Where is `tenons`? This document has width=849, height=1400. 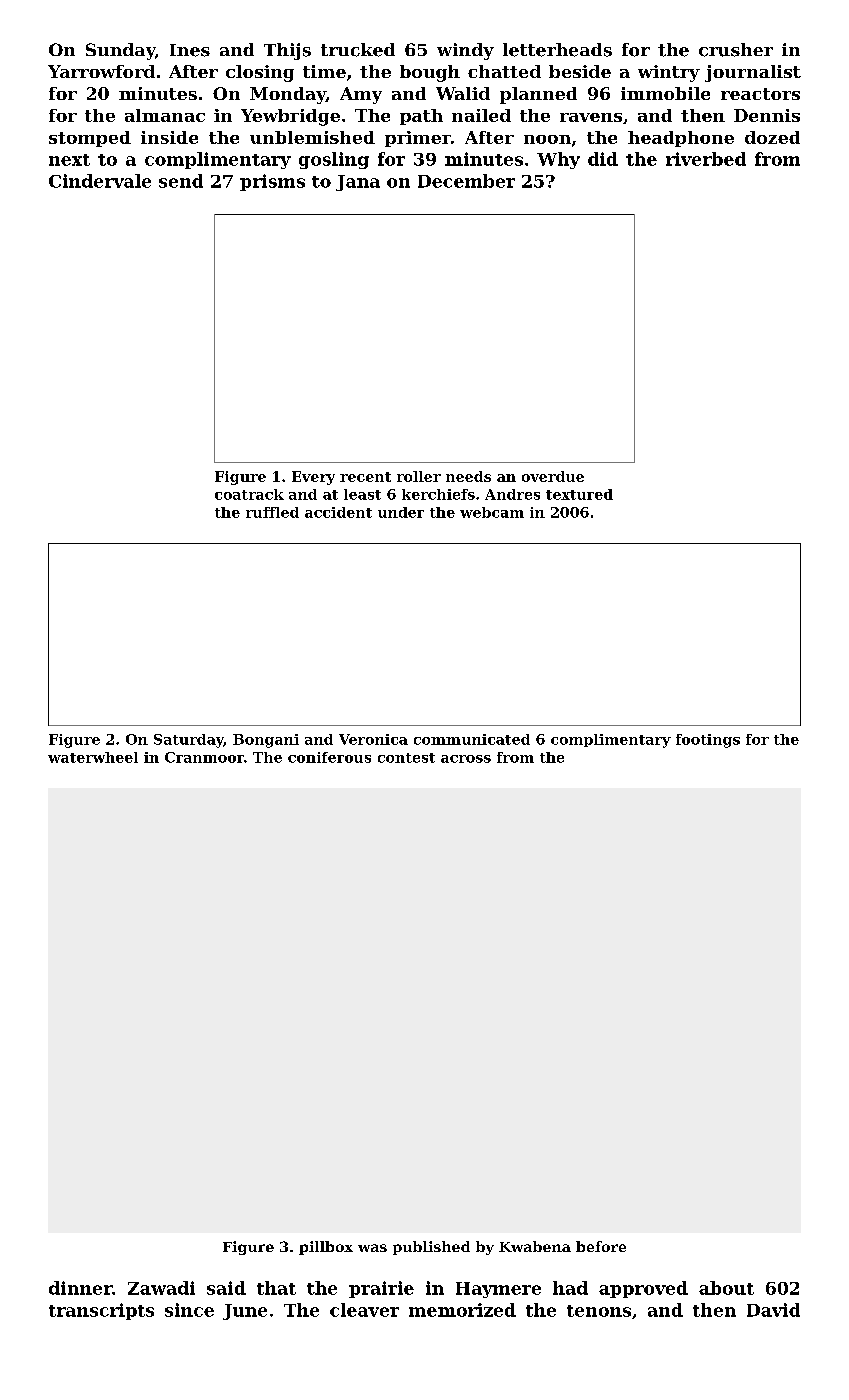 tenons is located at coordinates (599, 1311).
